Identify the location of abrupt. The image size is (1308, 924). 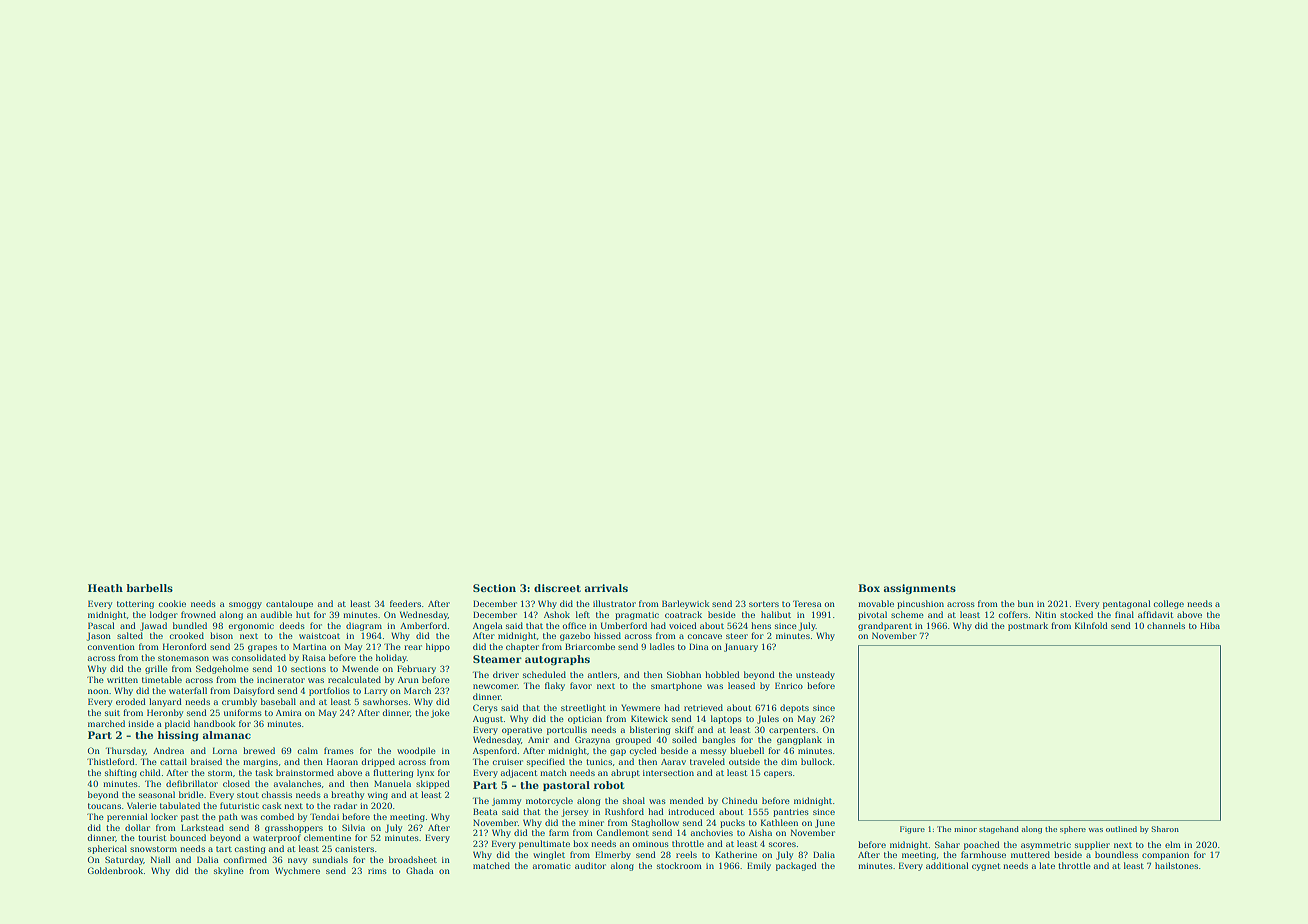
(625, 773).
